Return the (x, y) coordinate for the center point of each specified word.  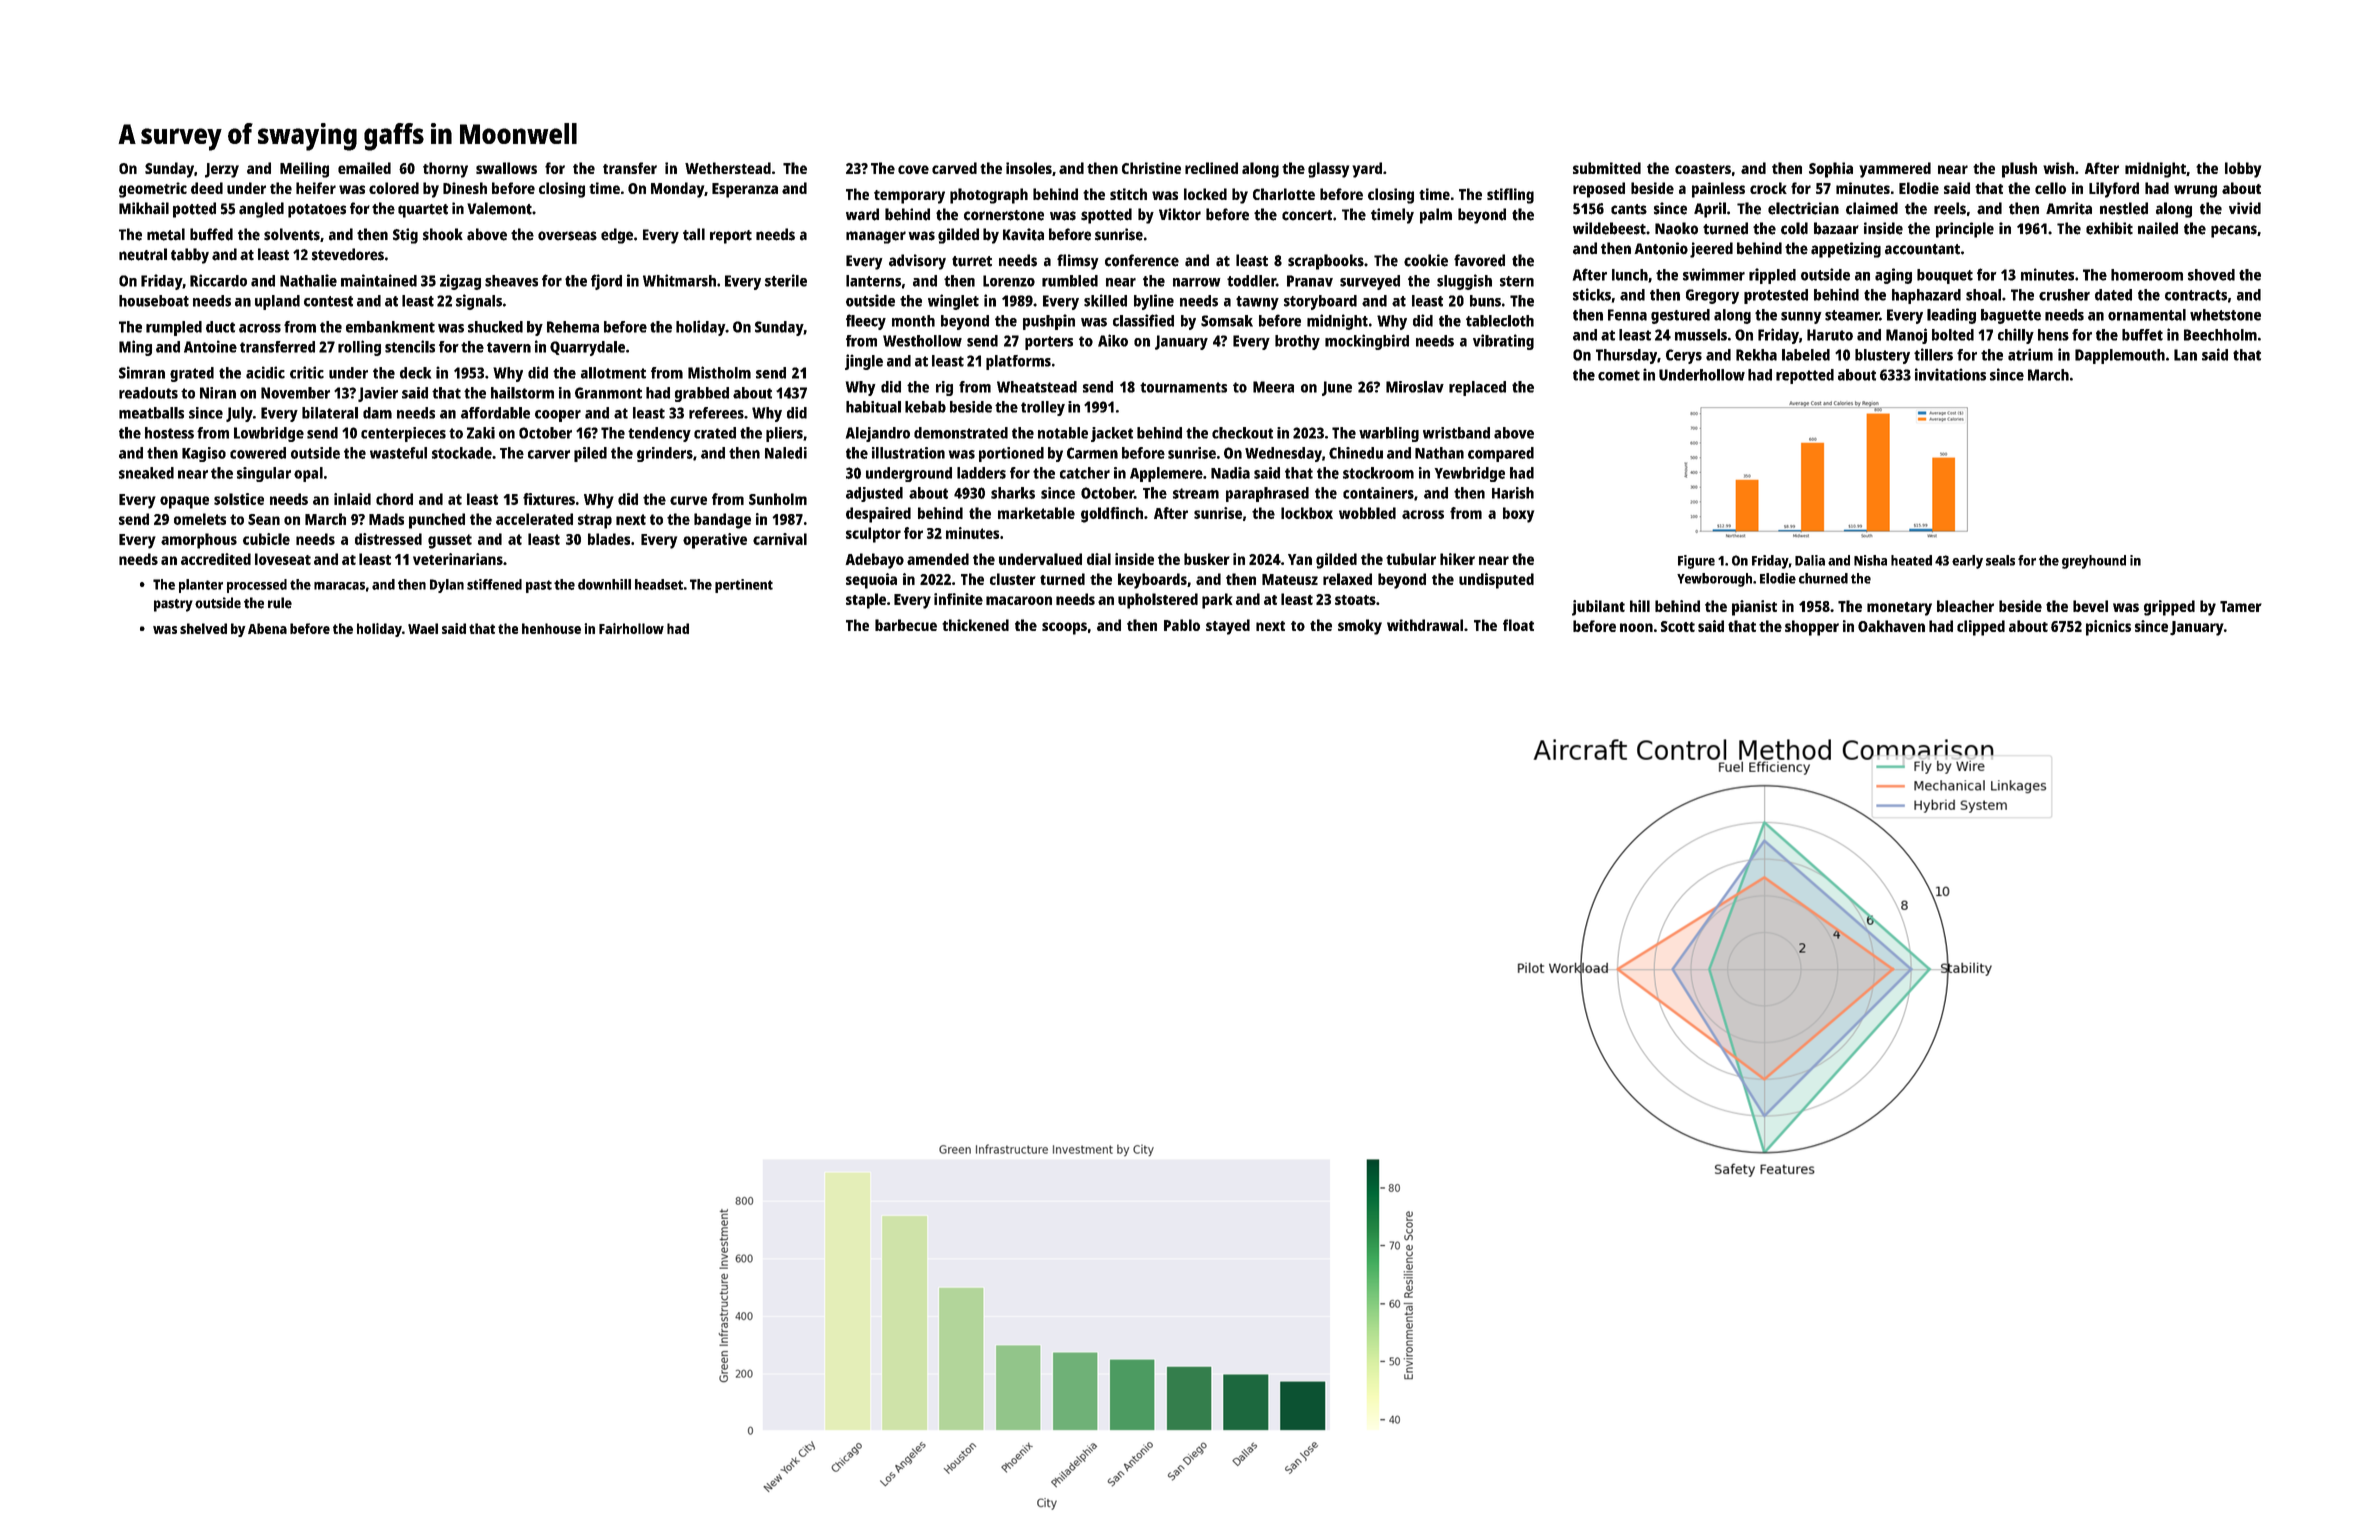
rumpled (174, 328)
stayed (1228, 627)
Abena (267, 628)
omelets (200, 519)
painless (1718, 190)
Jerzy (222, 170)
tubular (1411, 559)
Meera (1273, 387)
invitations (1950, 374)
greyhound (2094, 562)
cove (913, 169)
